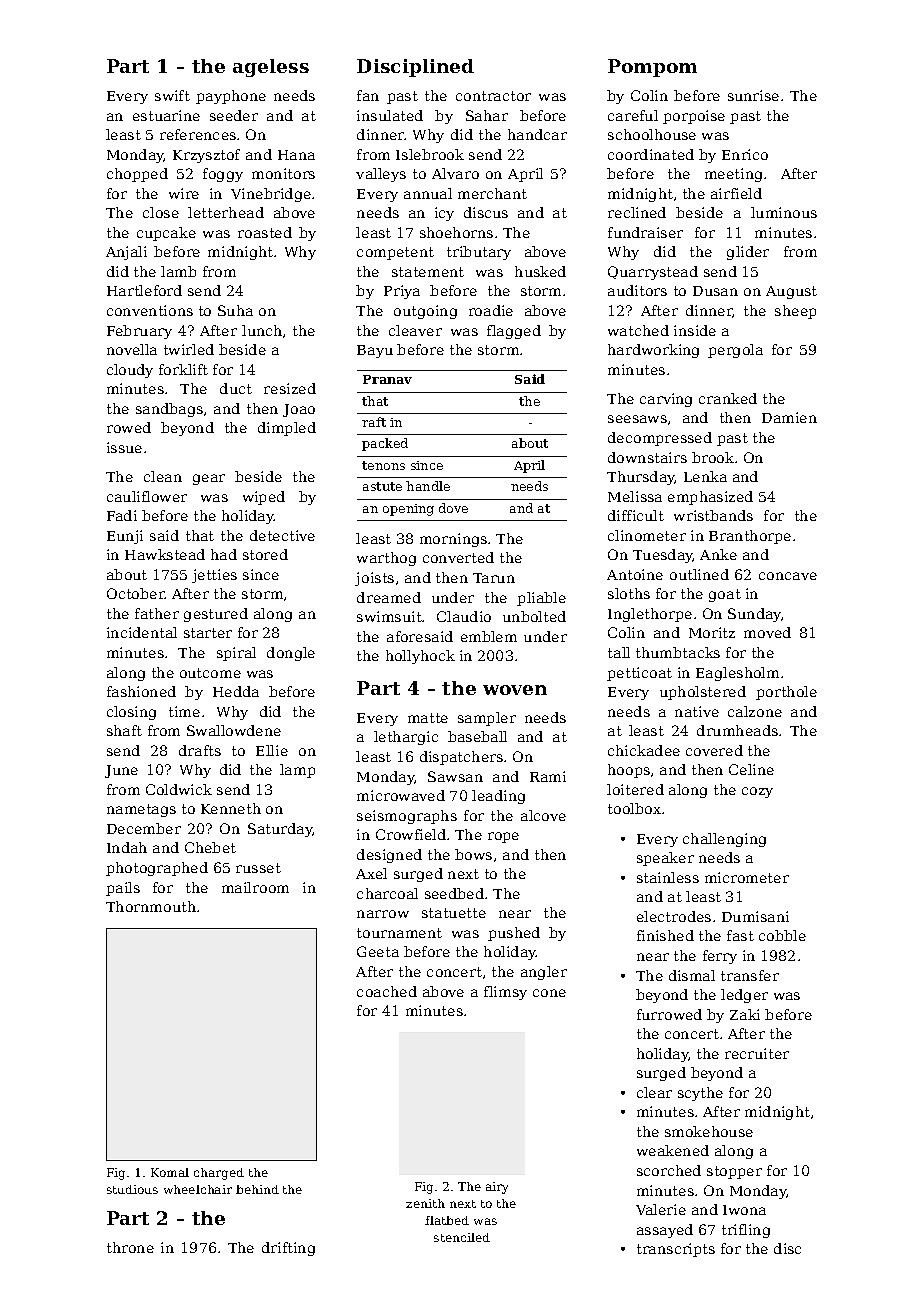  Describe the element at coordinates (255, 887) in the document. I see `mailroom` at that location.
